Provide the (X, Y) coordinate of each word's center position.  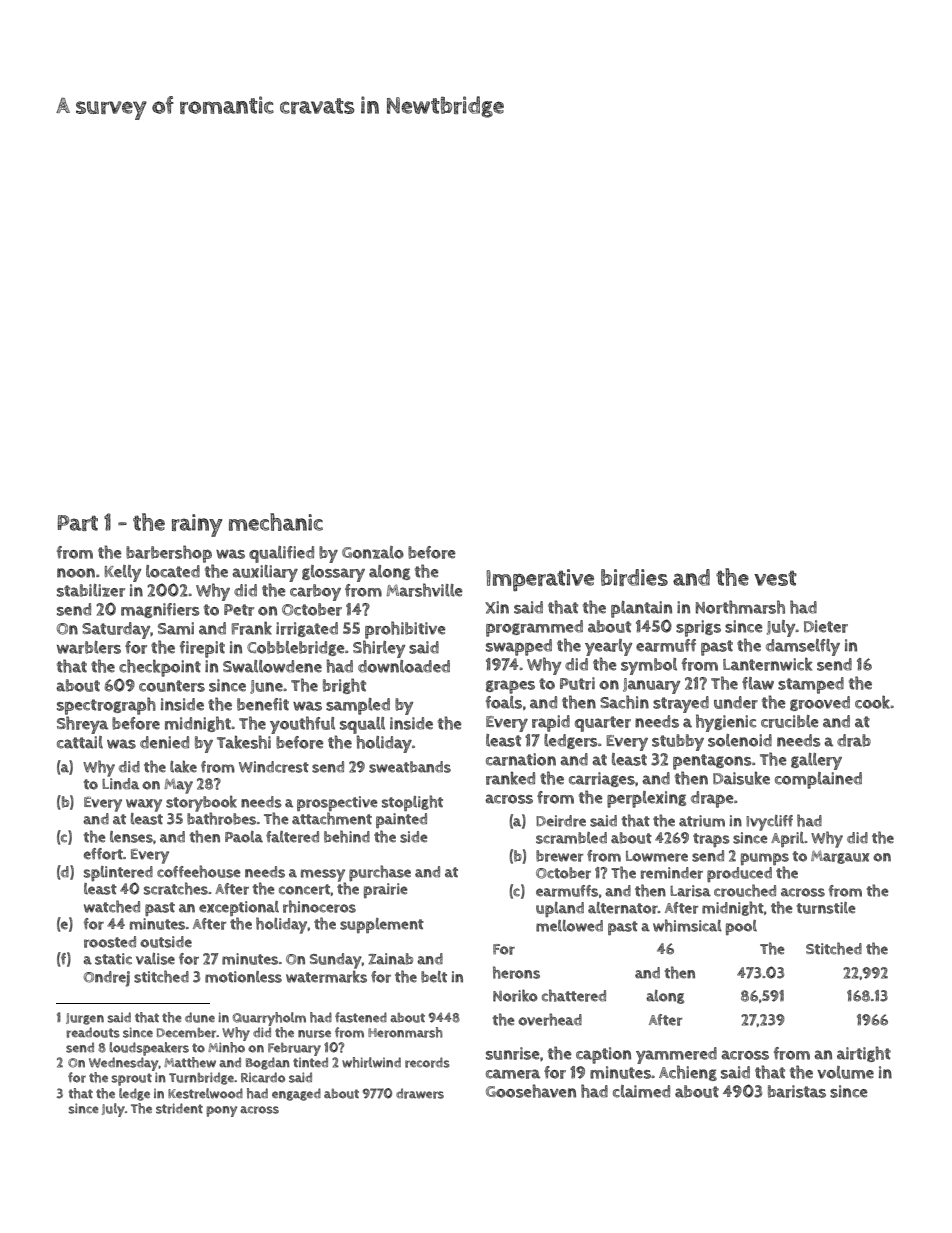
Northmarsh (740, 607)
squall (362, 725)
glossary (333, 573)
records (427, 1062)
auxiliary (265, 573)
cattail (80, 742)
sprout (131, 1079)
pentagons (712, 762)
